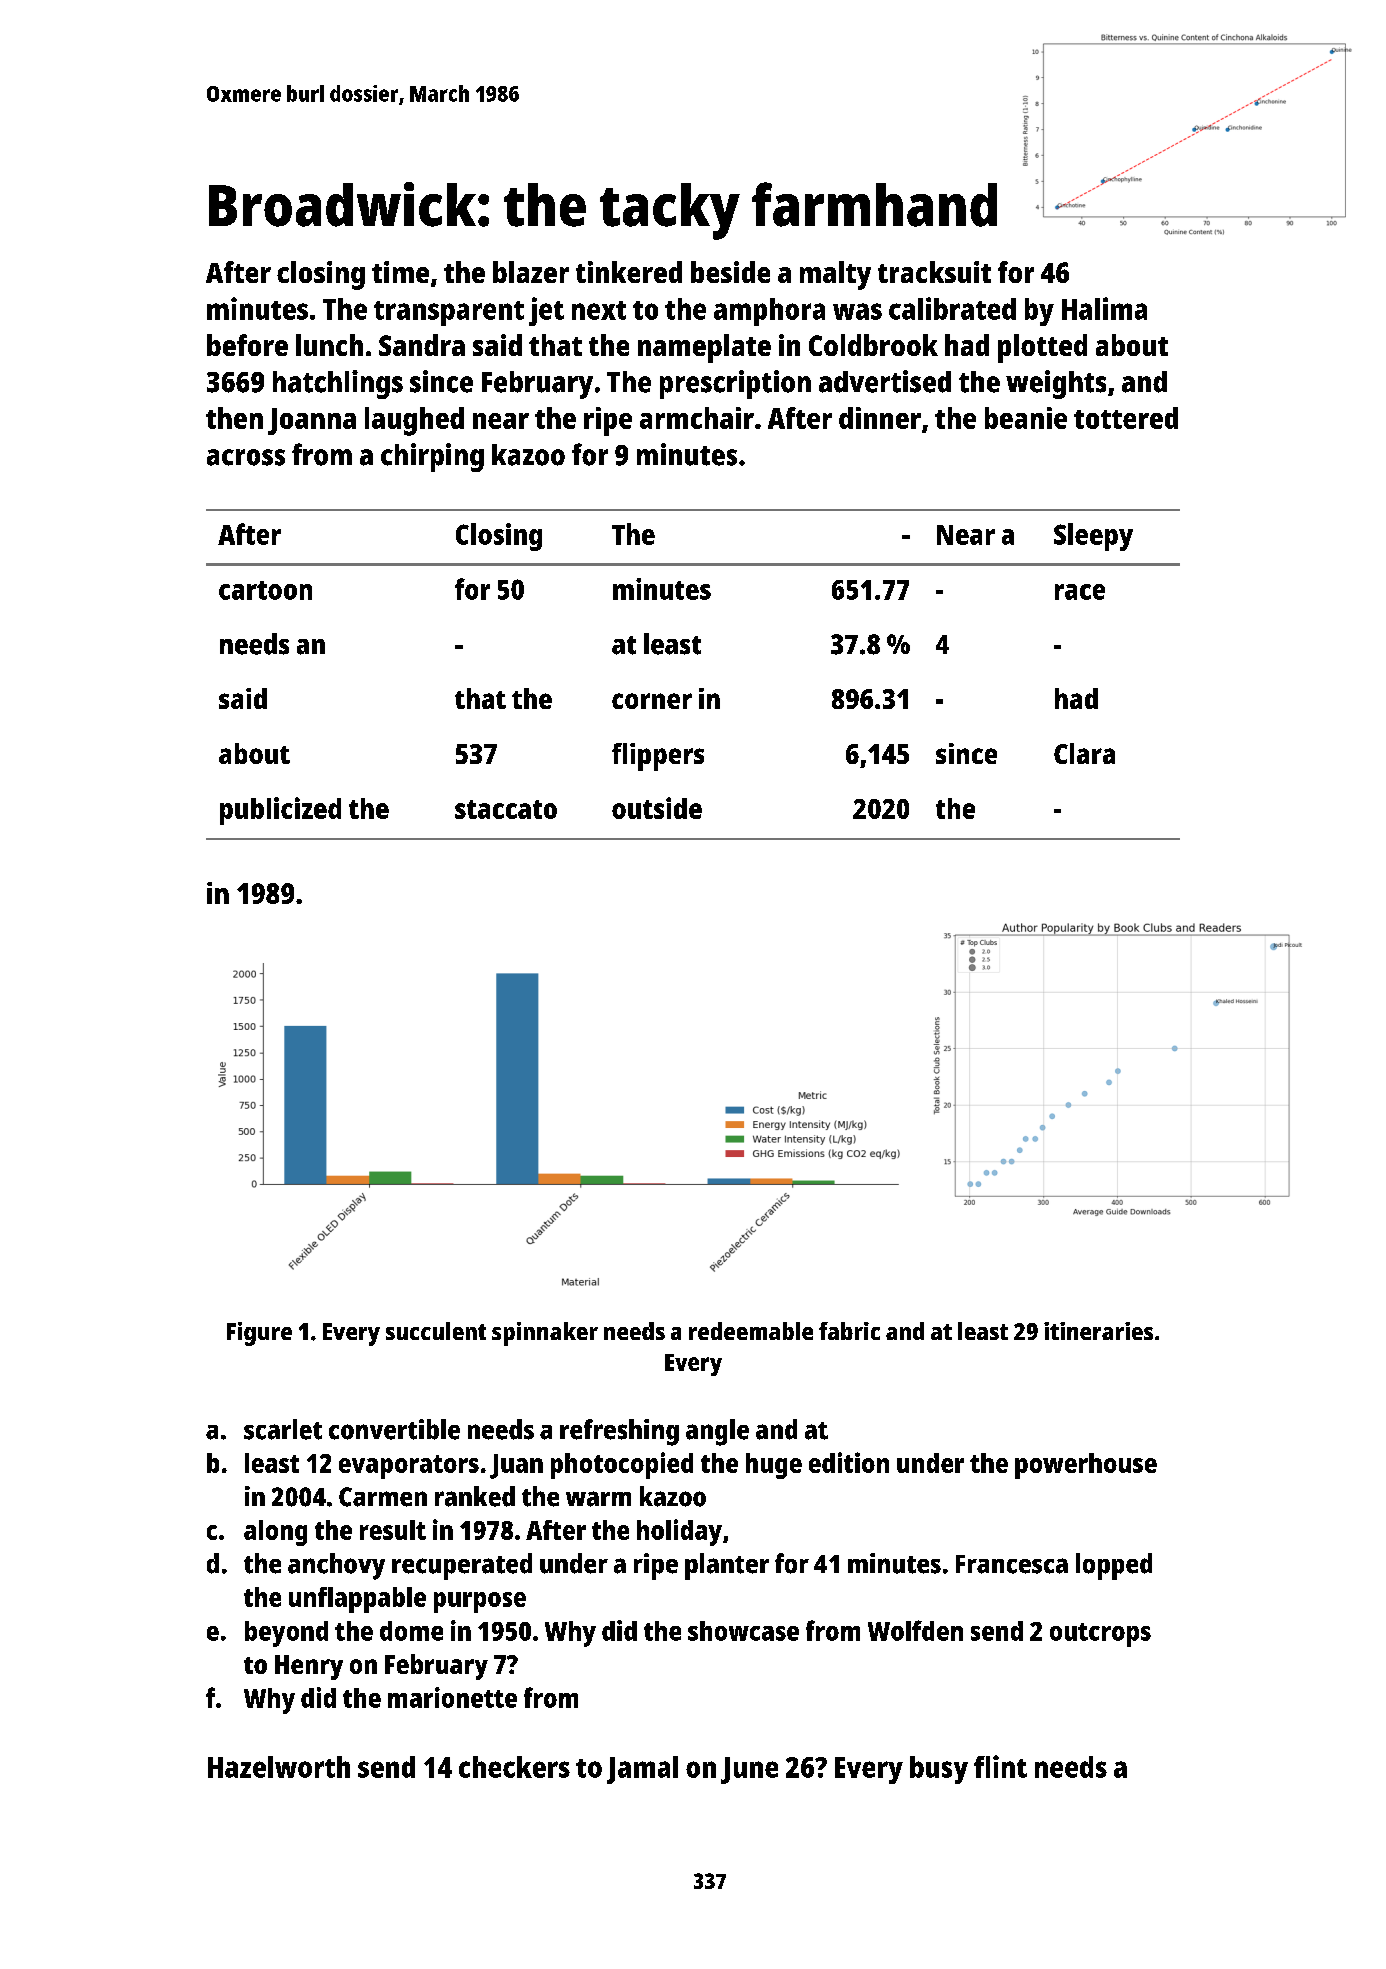  What do you see at coordinates (409, 1467) in the screenshot?
I see `evaporators` at bounding box center [409, 1467].
